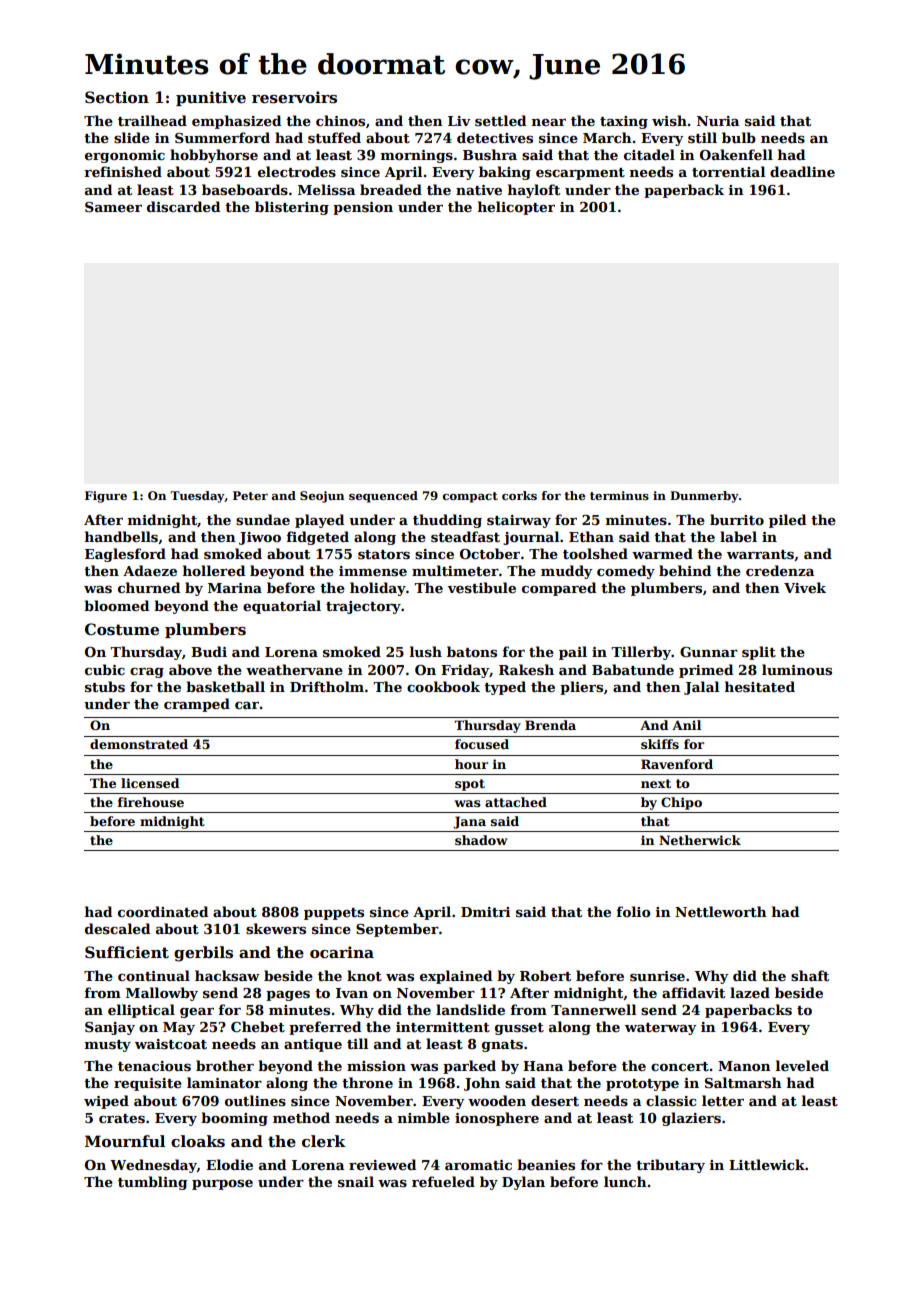 This page has height=1308, width=924. Describe the element at coordinates (760, 554) in the page. I see `warrants` at that location.
